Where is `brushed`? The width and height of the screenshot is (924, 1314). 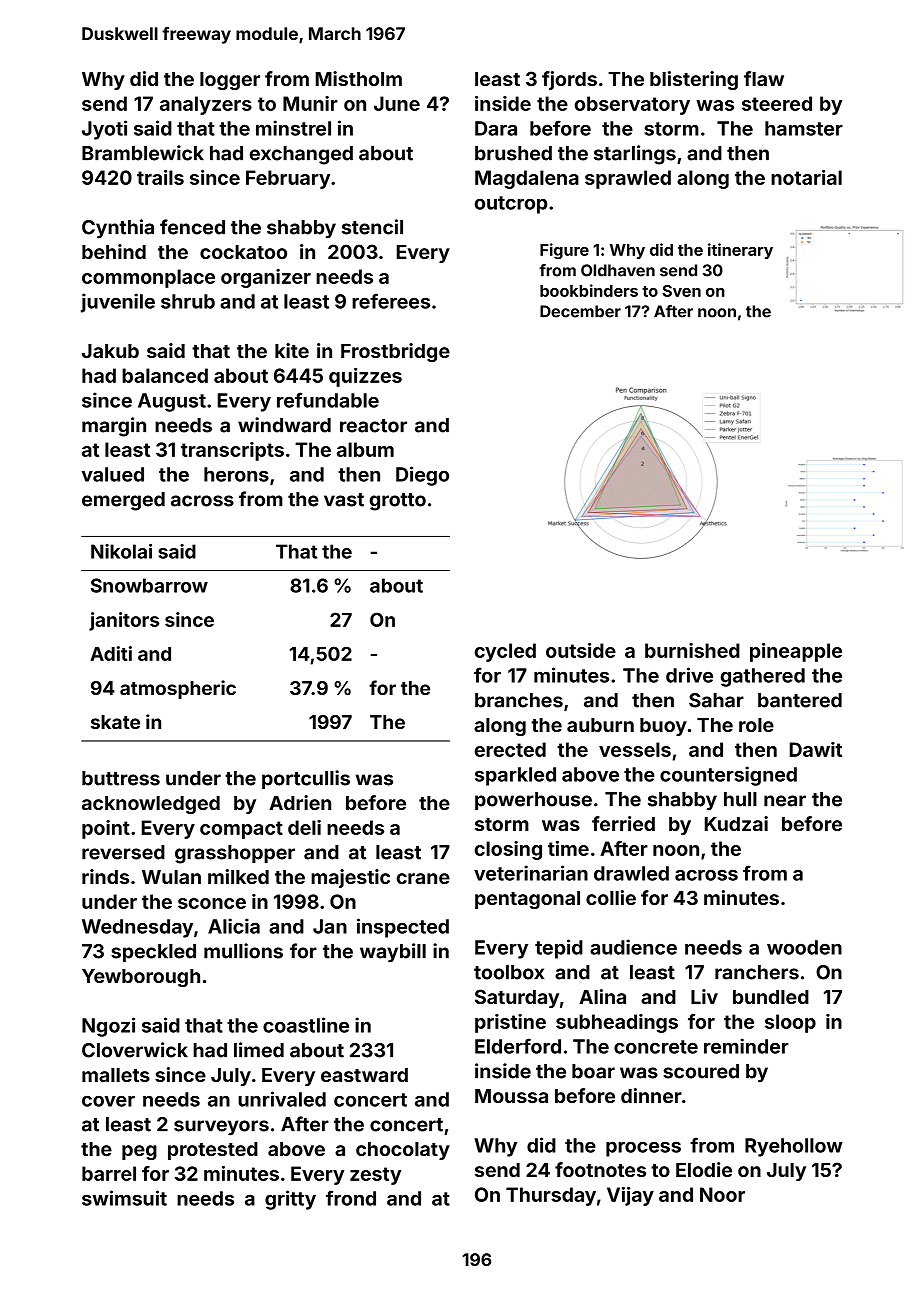
brushed is located at coordinates (513, 153).
